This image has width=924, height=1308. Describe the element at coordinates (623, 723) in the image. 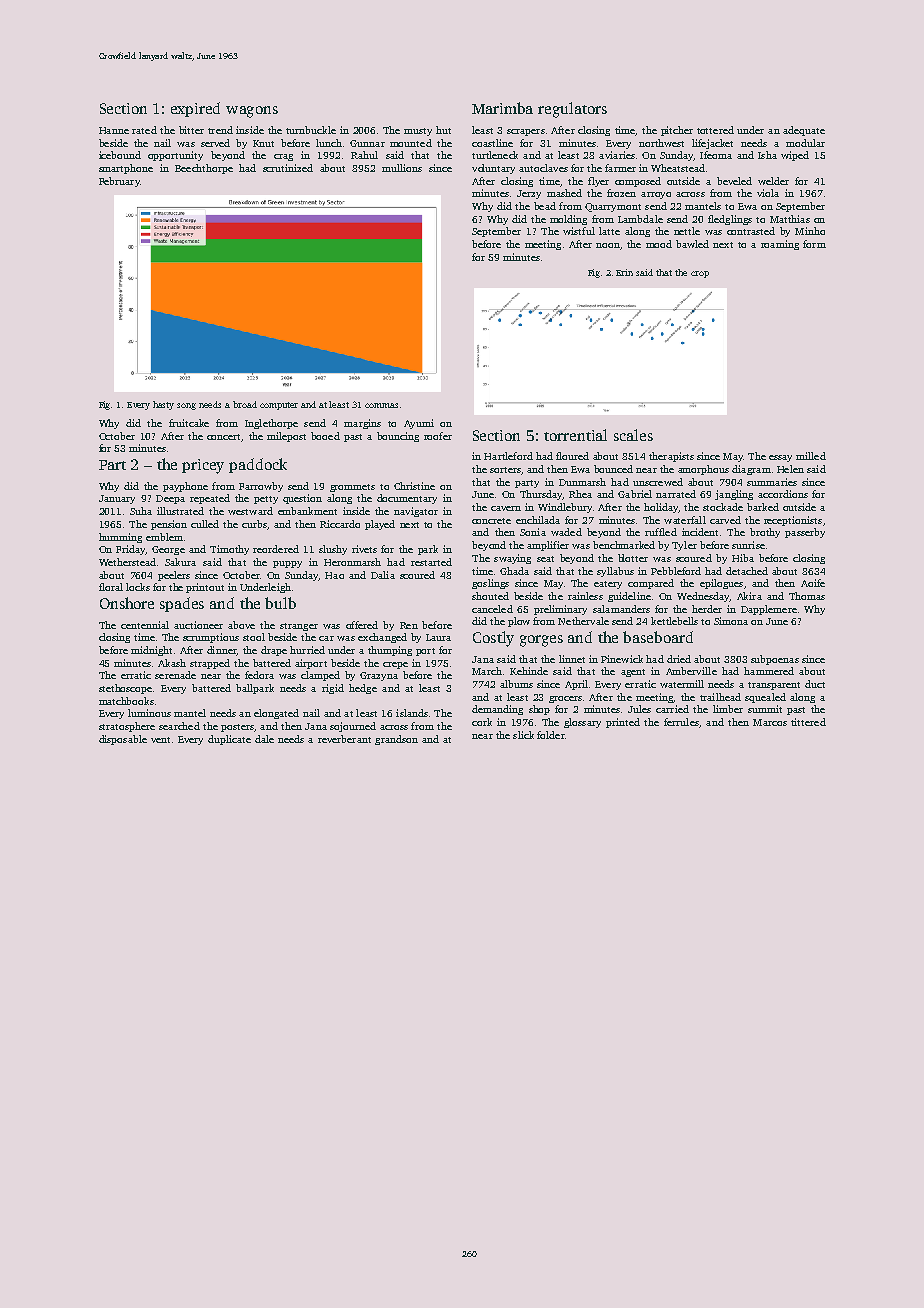

I see `printed` at that location.
